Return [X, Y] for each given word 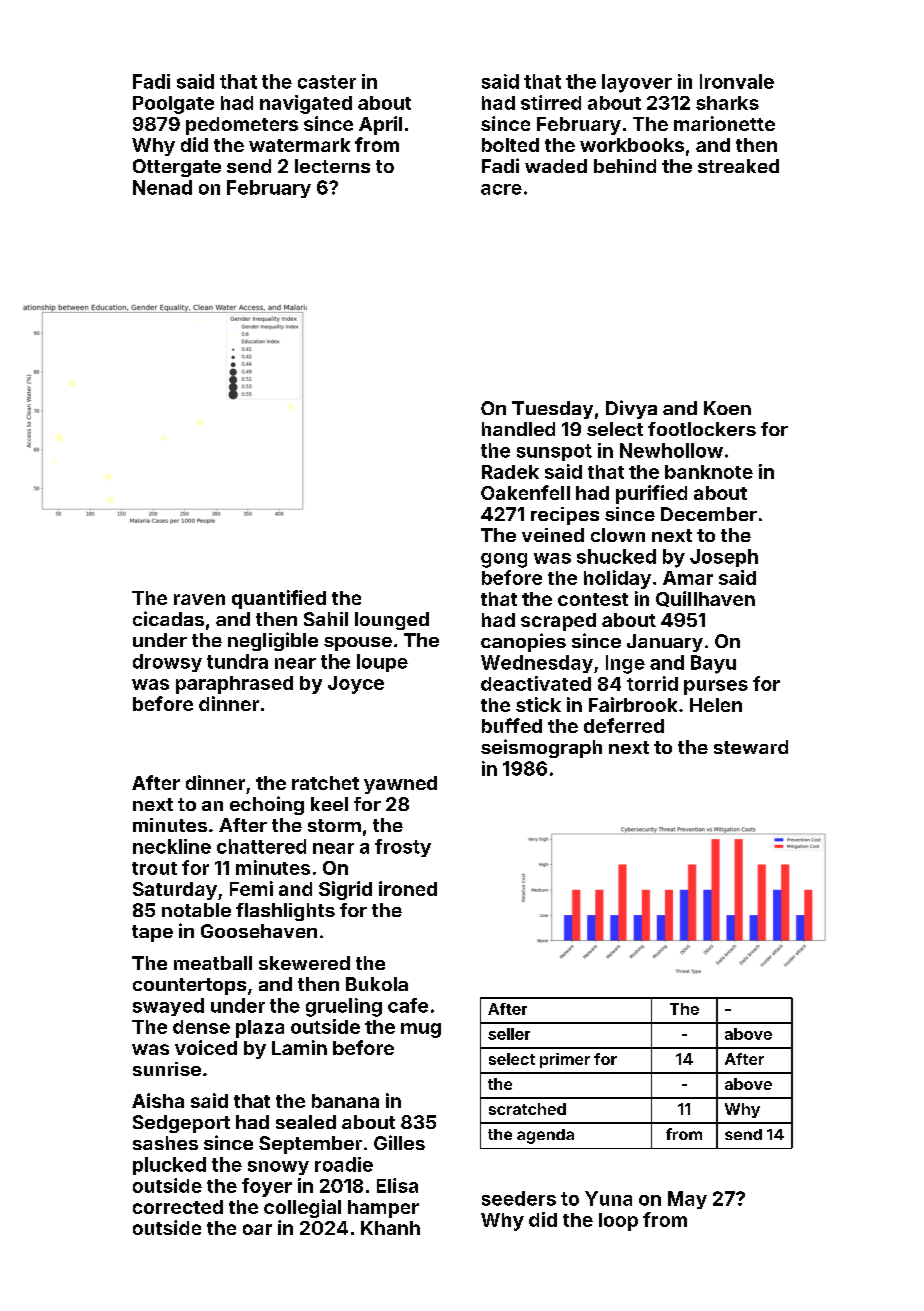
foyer [267, 1187]
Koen [727, 408]
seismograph [541, 748]
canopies [523, 642]
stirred [551, 102]
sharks [727, 103]
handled [518, 429]
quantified [279, 599]
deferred [624, 725]
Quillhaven [705, 599]
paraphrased [234, 685]
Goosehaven [259, 931]
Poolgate [173, 105]
